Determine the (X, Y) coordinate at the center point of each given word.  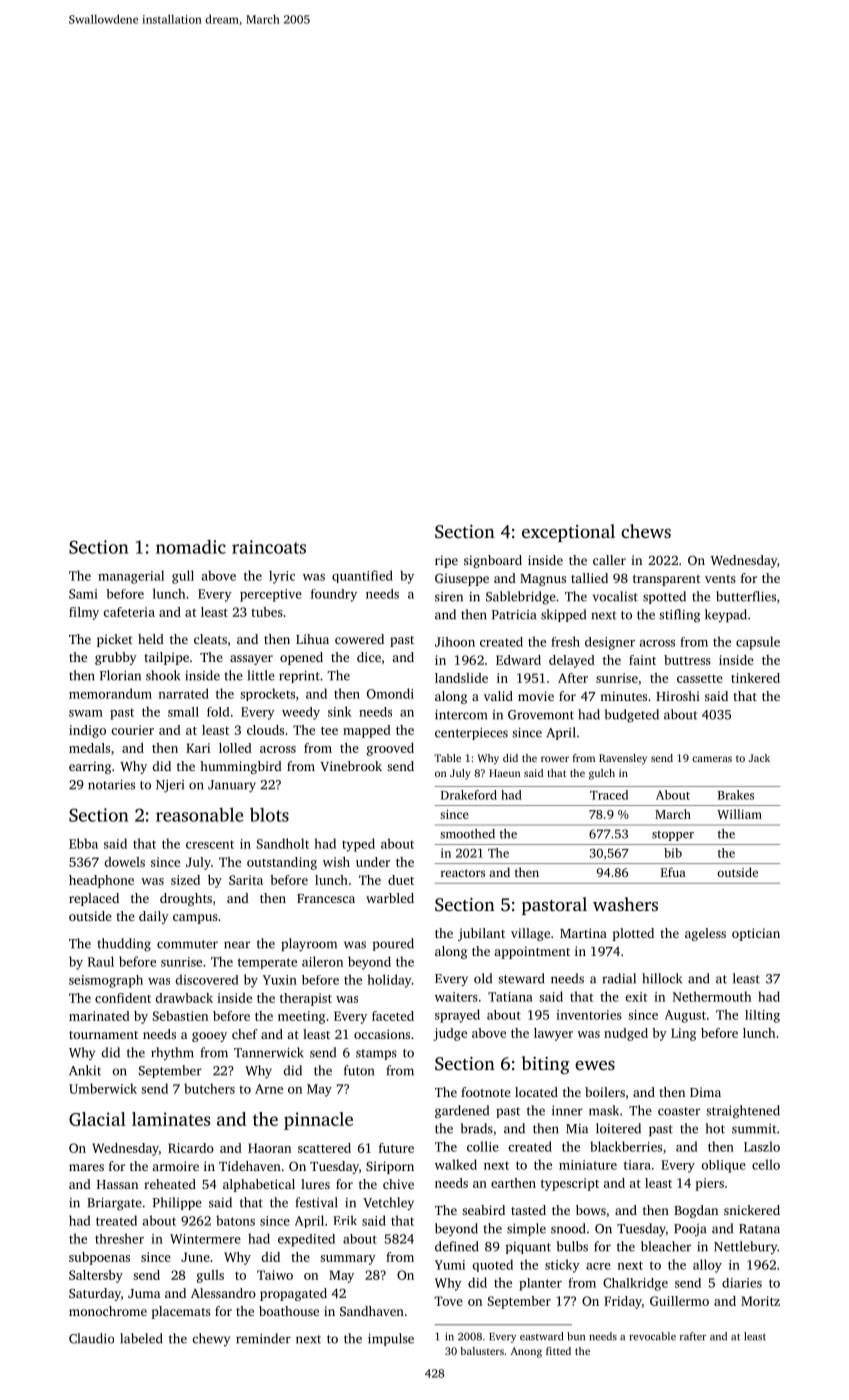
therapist (306, 999)
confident (123, 998)
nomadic (191, 547)
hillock (662, 978)
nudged (626, 1034)
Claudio (91, 1338)
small (183, 712)
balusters (482, 1351)
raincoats (269, 547)
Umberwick (103, 1088)
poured (393, 944)
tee (329, 730)
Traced (609, 795)
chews (646, 531)
